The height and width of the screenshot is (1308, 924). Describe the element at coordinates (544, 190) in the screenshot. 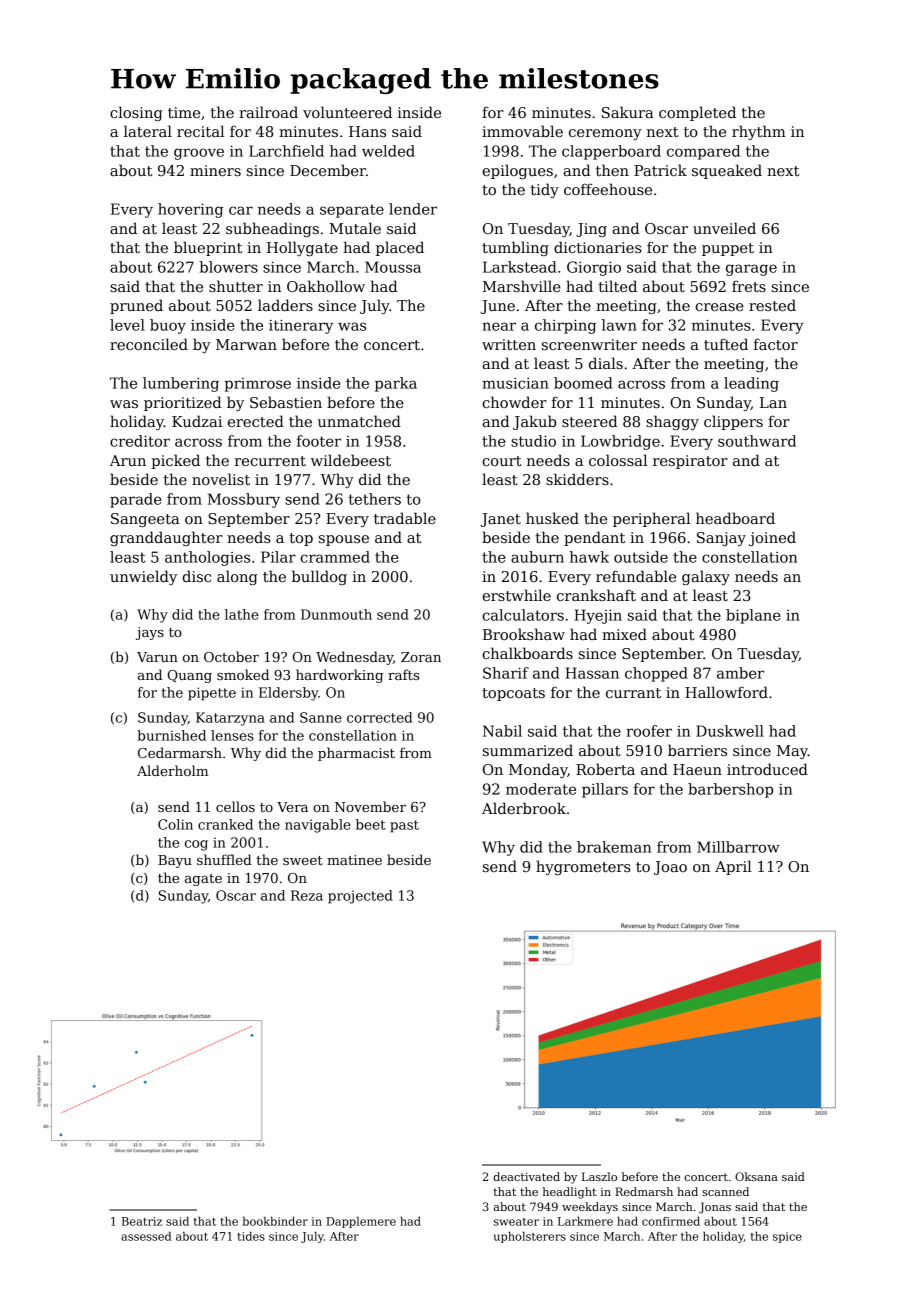

I see `tidy` at that location.
